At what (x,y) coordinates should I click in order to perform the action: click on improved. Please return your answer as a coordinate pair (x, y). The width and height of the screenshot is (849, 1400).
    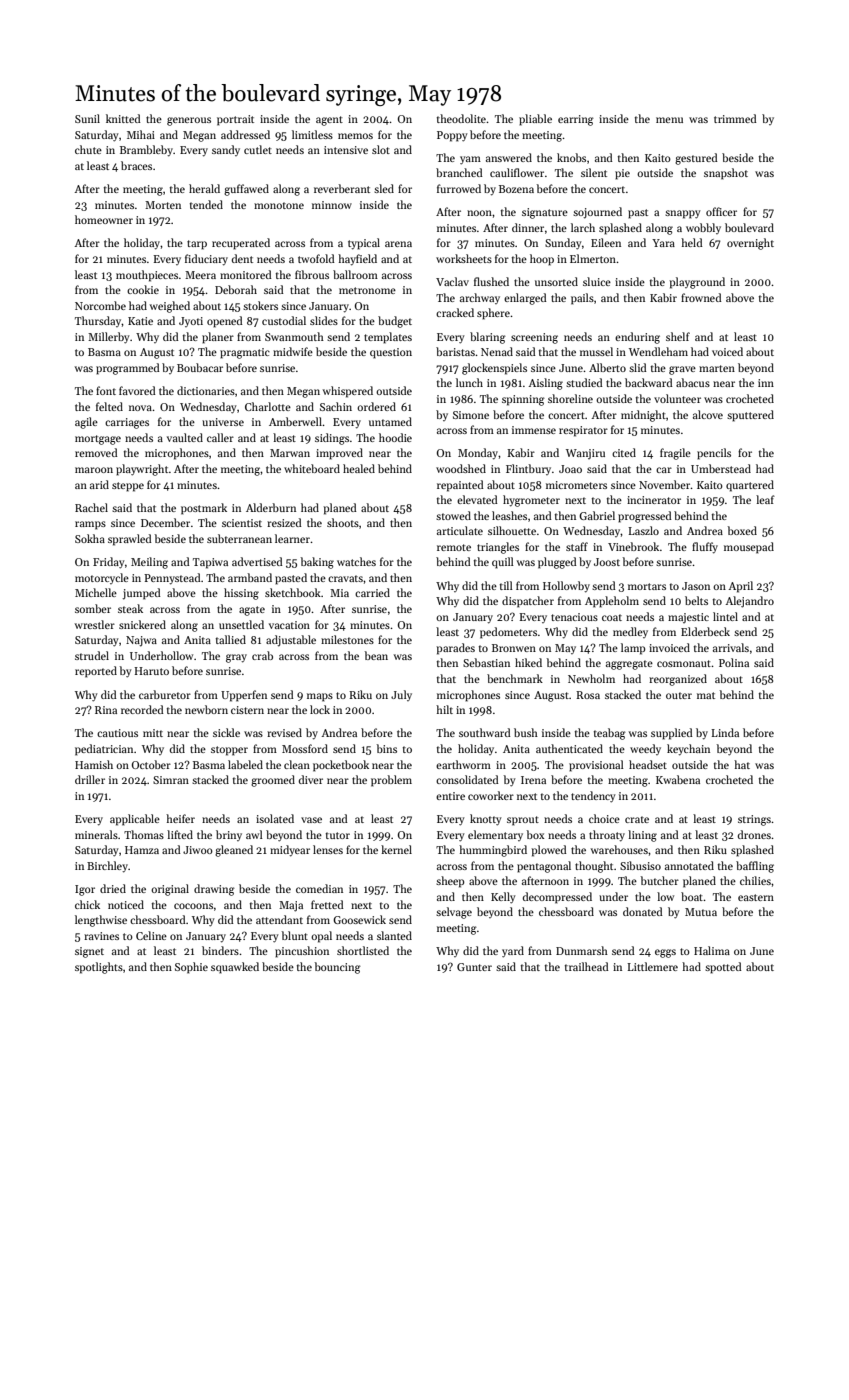
    Looking at the image, I should click on (339, 454).
